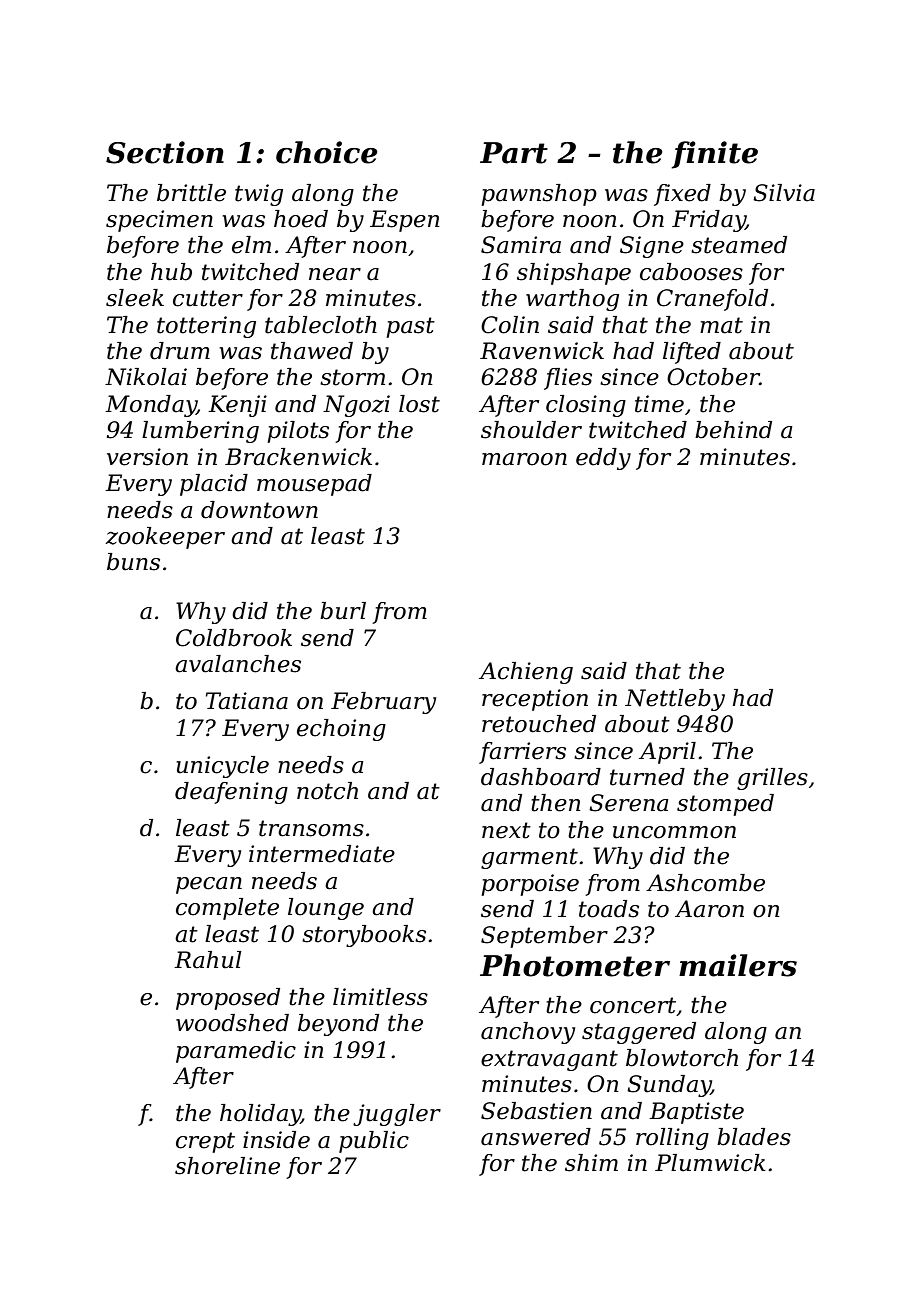 The width and height of the screenshot is (924, 1311). Describe the element at coordinates (327, 152) in the screenshot. I see `choice` at that location.
